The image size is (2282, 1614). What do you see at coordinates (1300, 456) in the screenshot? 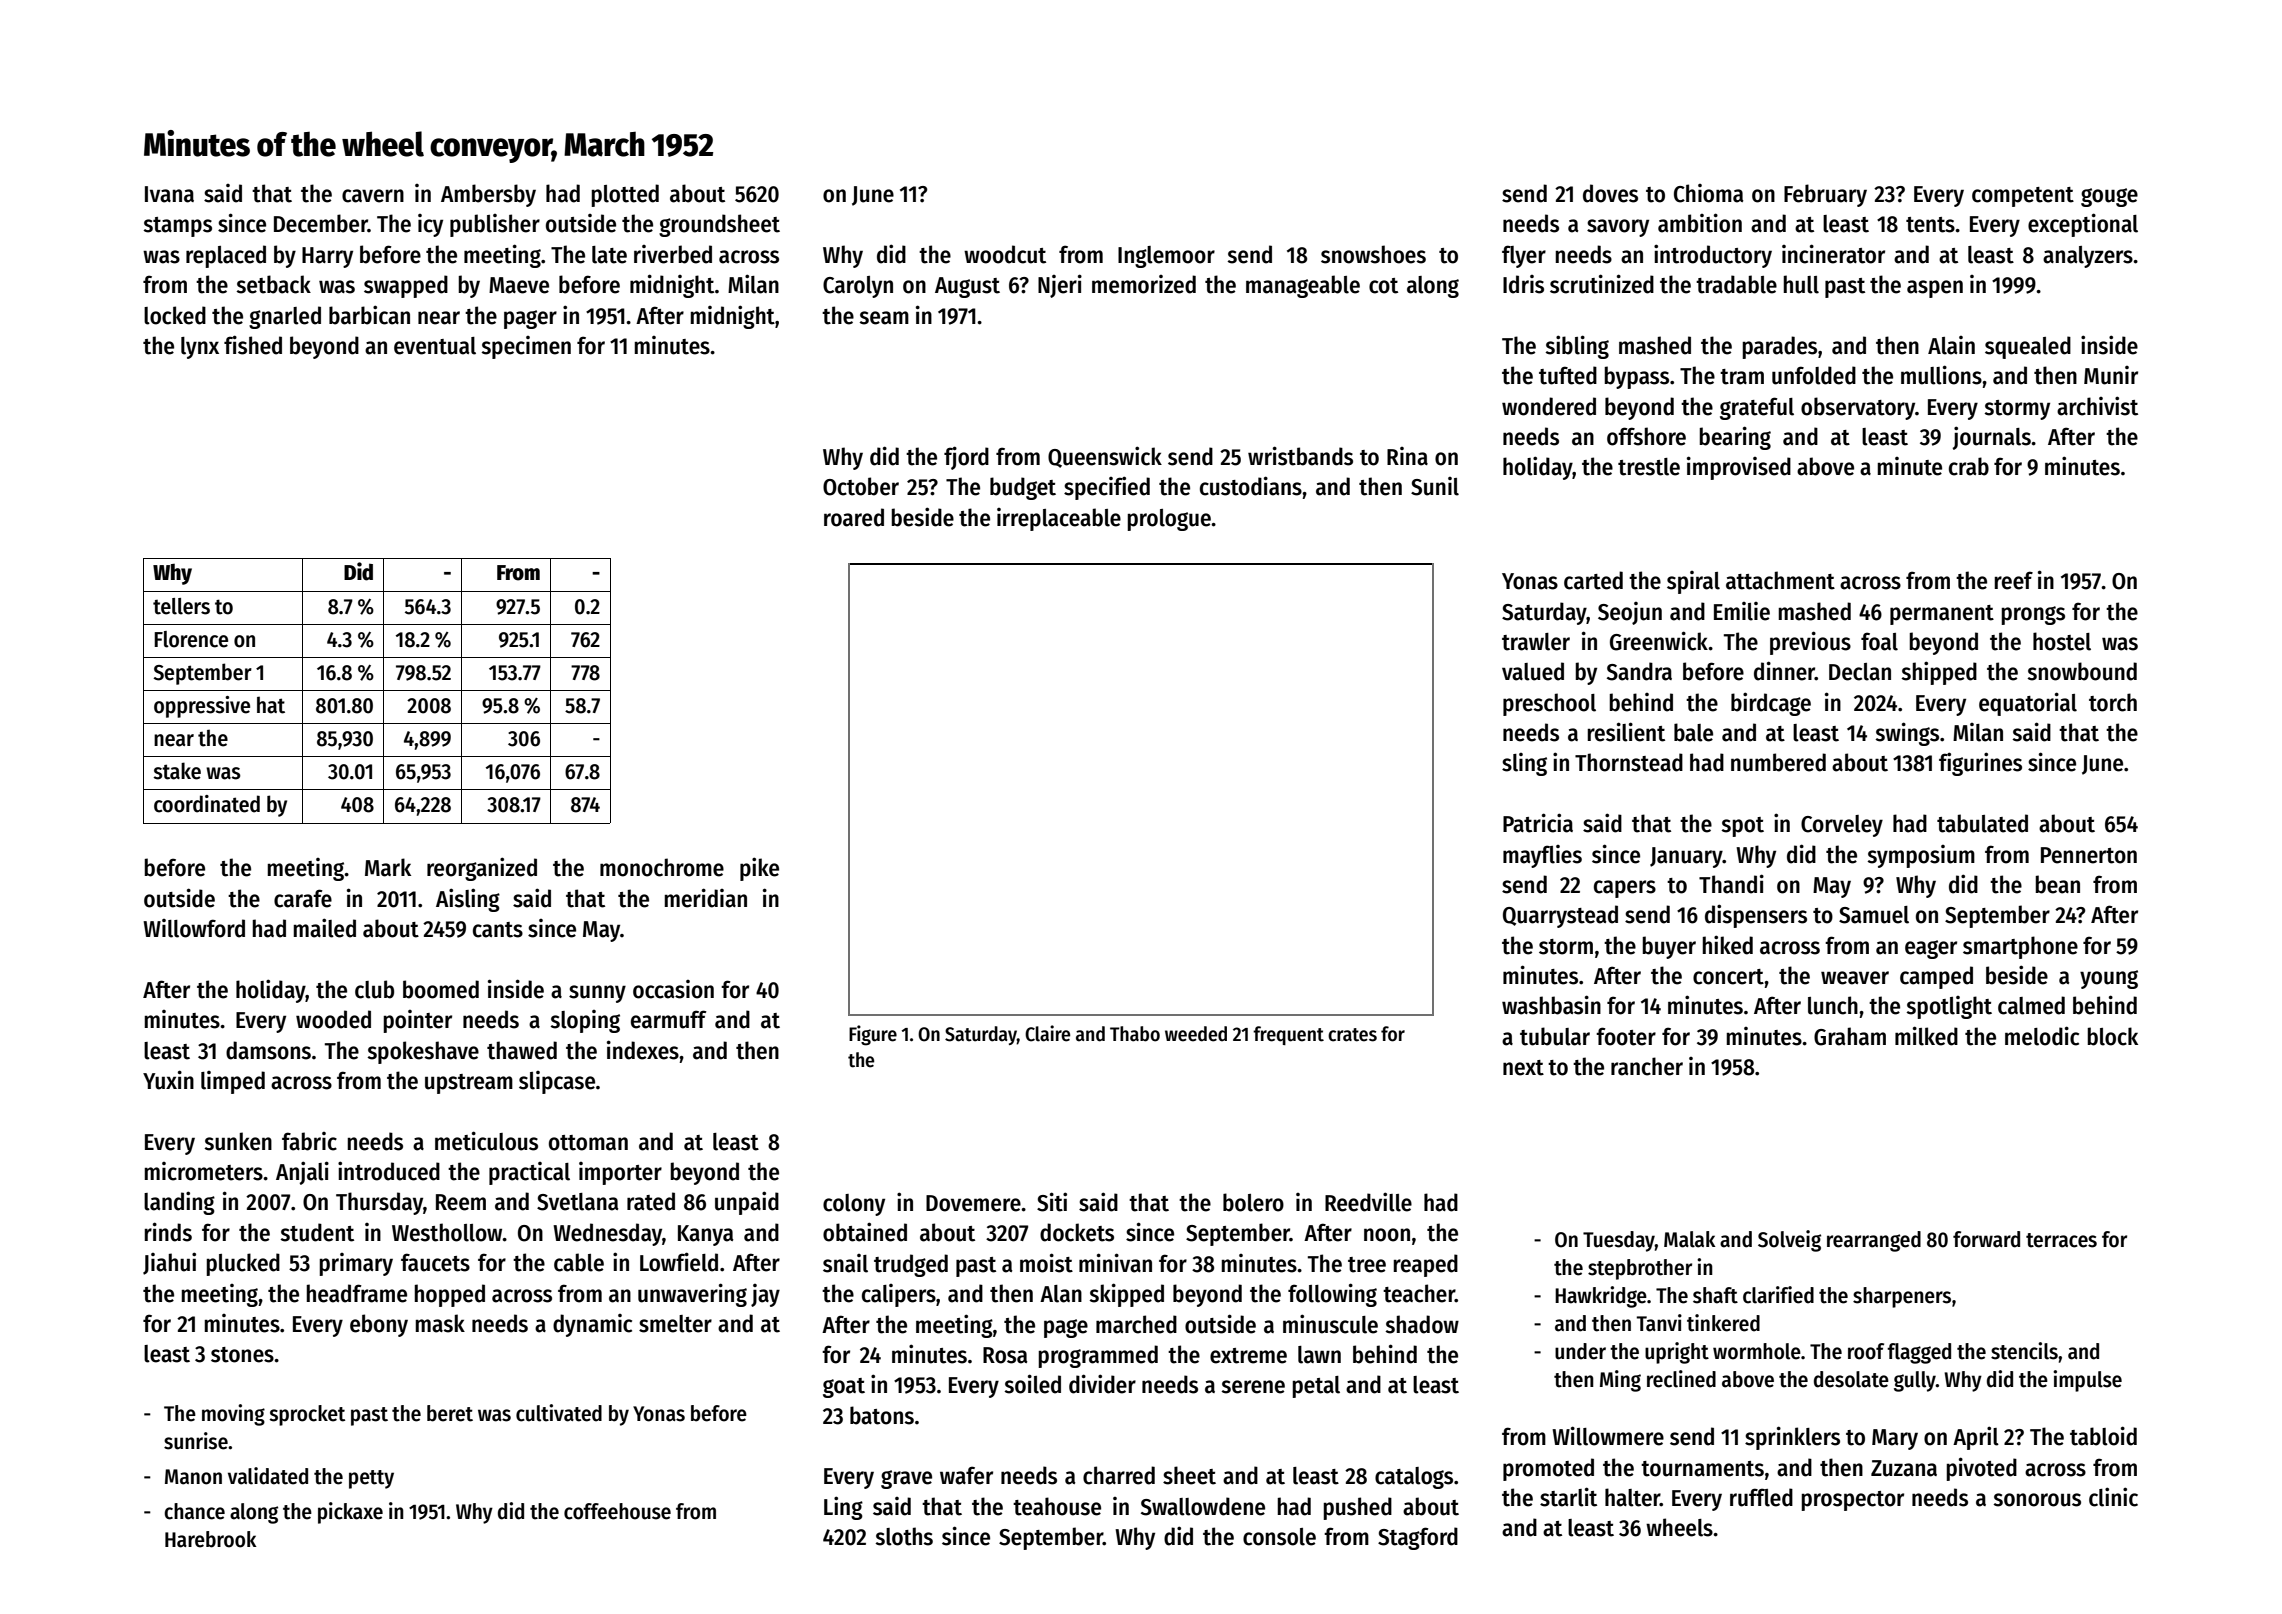
I see `wristbands` at bounding box center [1300, 456].
